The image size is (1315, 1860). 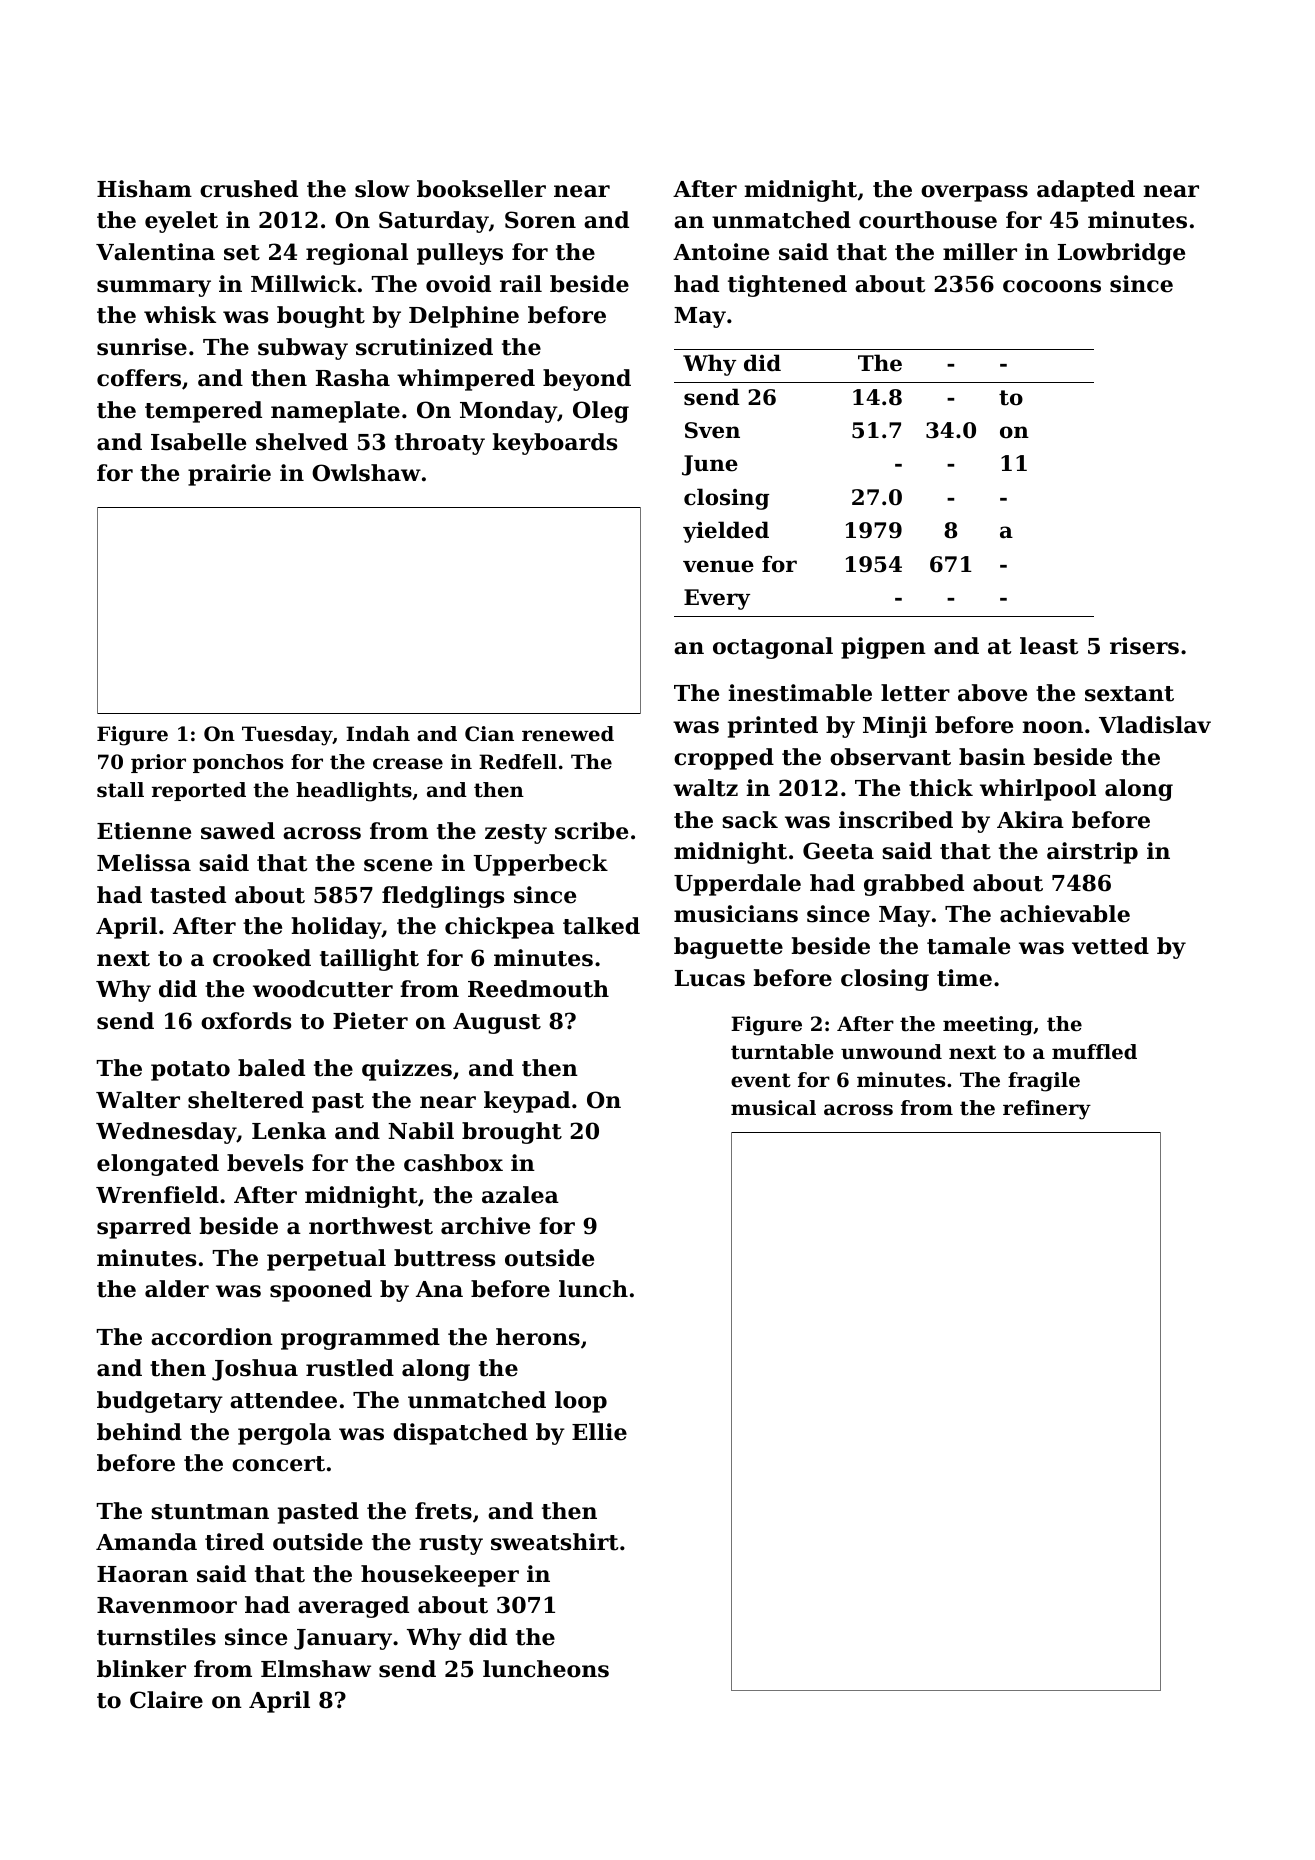 What do you see at coordinates (326, 1260) in the image?
I see `perpetual` at bounding box center [326, 1260].
